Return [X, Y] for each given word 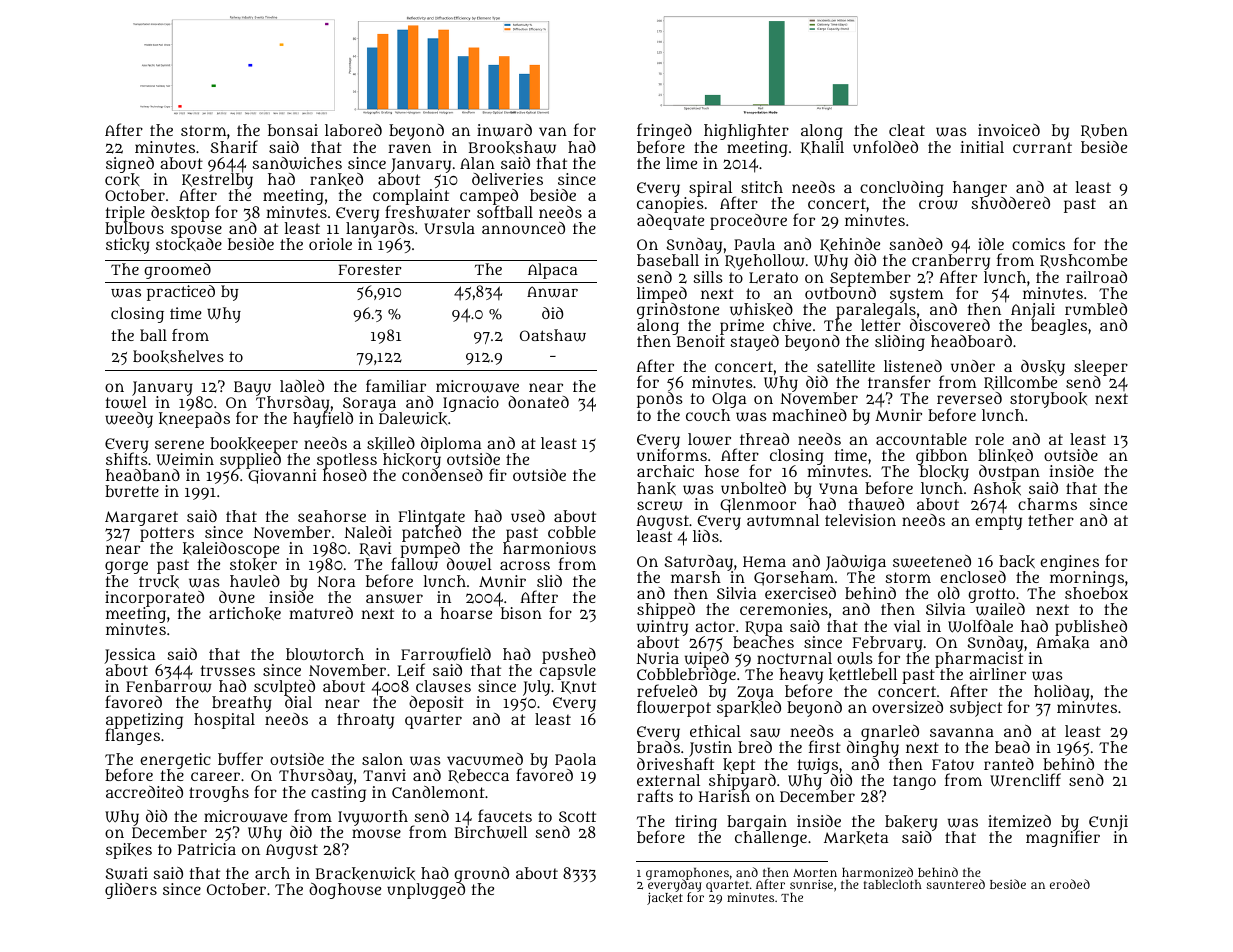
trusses [228, 670]
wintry [662, 628]
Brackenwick [365, 873]
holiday [1062, 693]
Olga [729, 400]
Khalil [822, 148]
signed [130, 165]
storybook [1048, 400]
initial [982, 147]
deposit [436, 704]
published [1091, 628]
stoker [253, 565]
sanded [916, 244]
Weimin [185, 459]
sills [708, 277]
